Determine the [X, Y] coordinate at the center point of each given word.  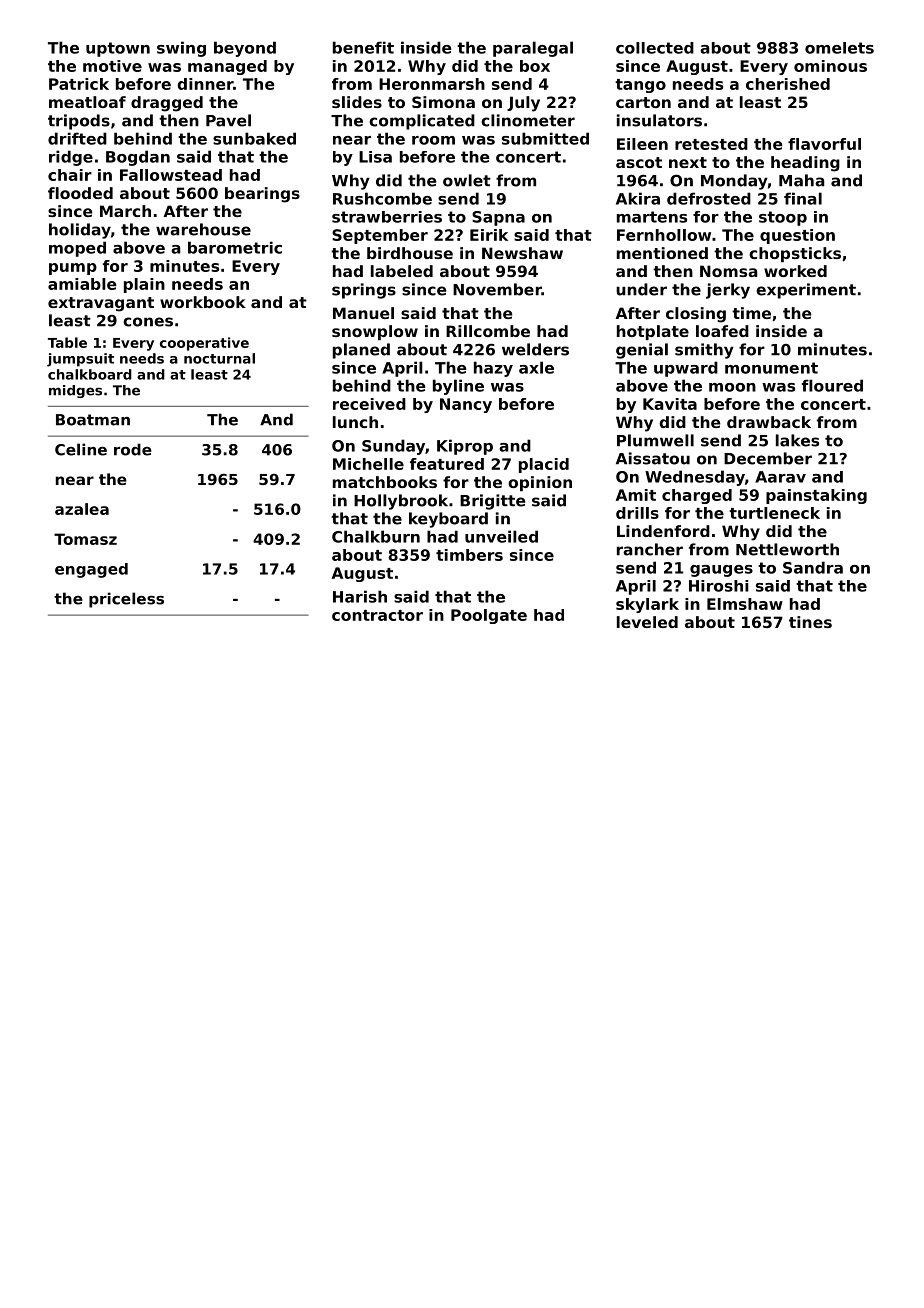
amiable [82, 284]
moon [732, 387]
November [497, 289]
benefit [363, 47]
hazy [493, 369]
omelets [839, 48]
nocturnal [219, 358]
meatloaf [87, 102]
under [641, 289]
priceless [126, 600]
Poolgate [489, 616]
